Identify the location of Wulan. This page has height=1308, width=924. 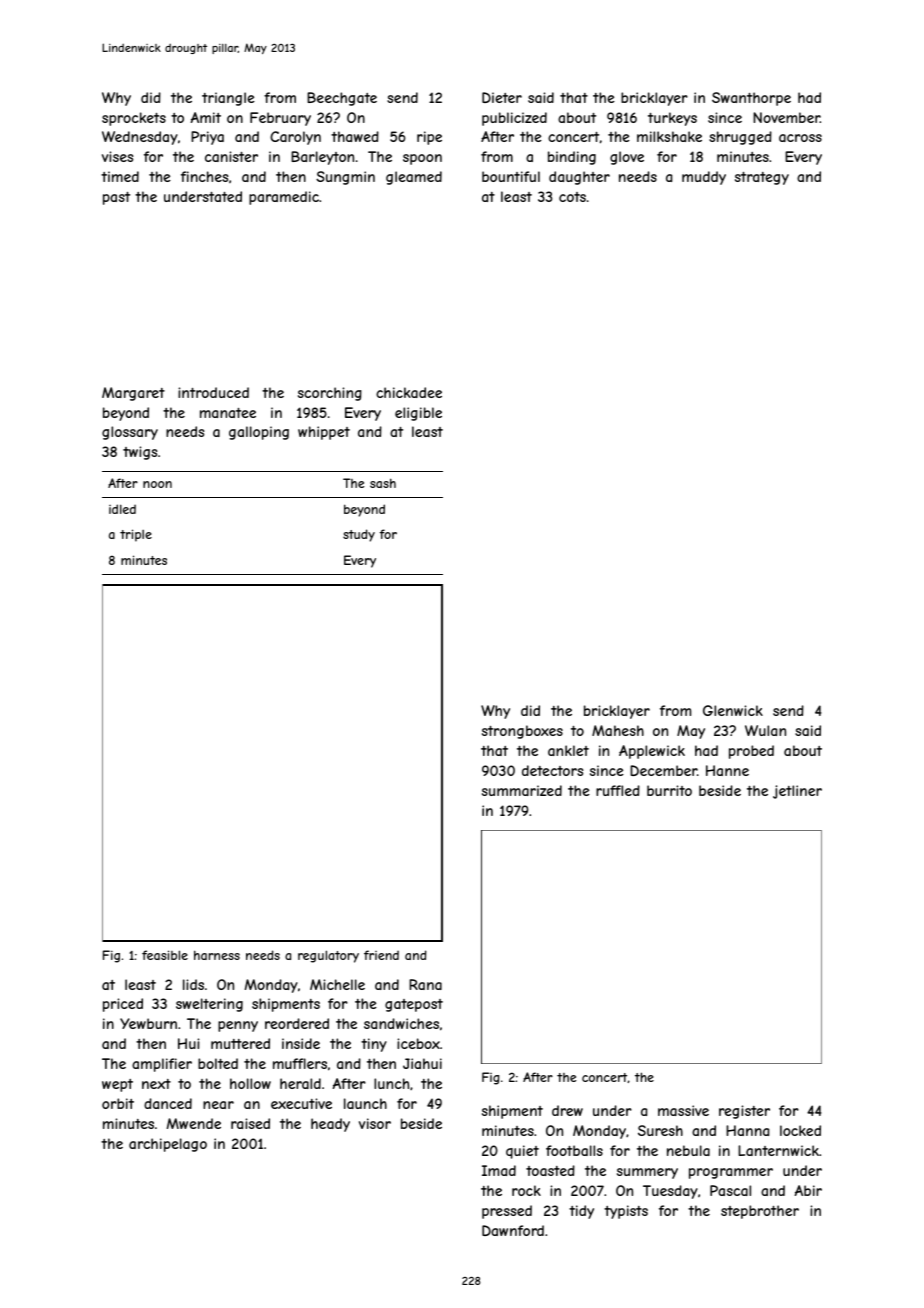
(765, 730).
